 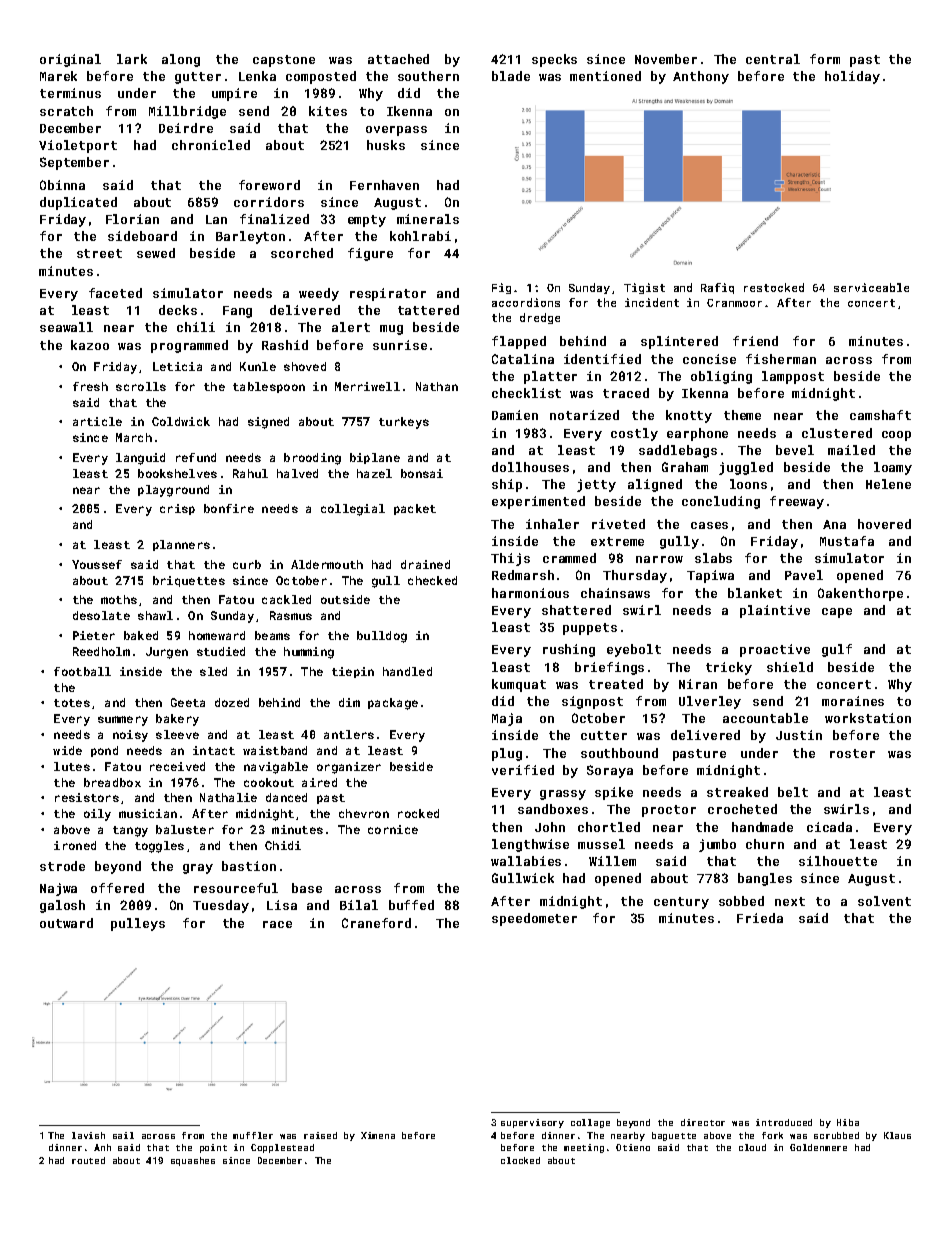 What do you see at coordinates (614, 793) in the document?
I see `spike` at bounding box center [614, 793].
